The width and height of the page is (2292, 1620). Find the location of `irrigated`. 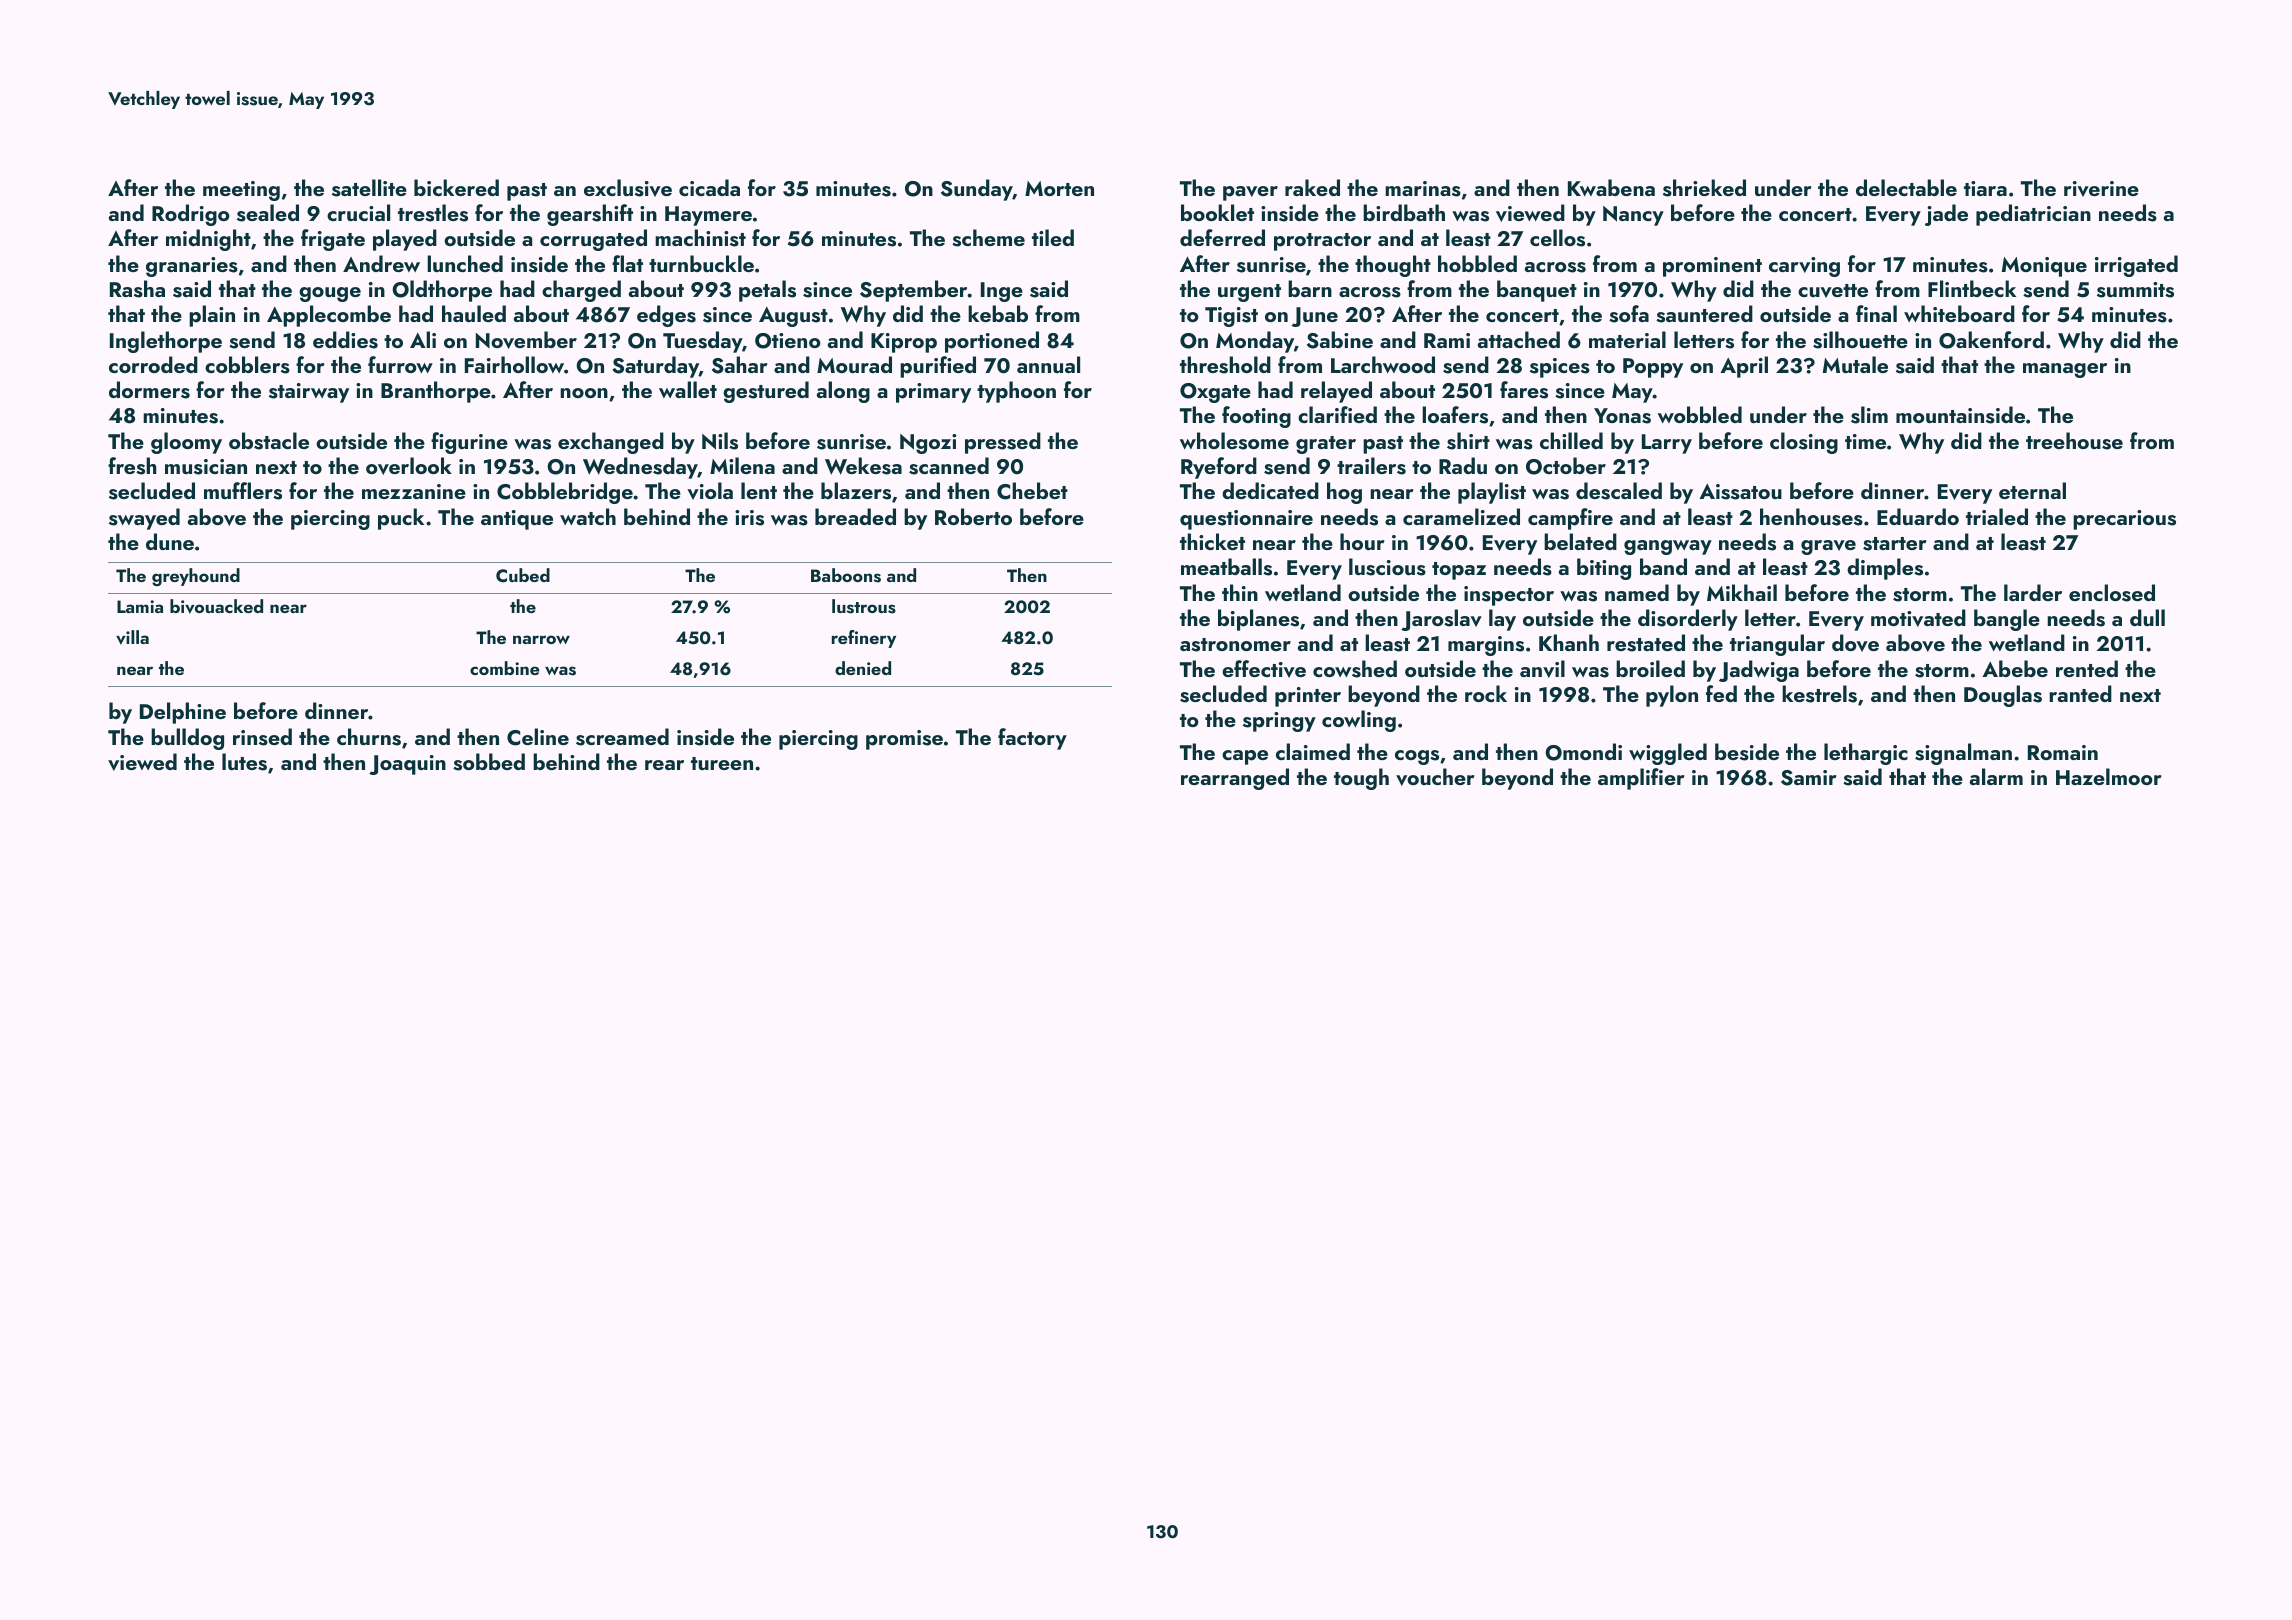

irrigated is located at coordinates (2136, 266).
